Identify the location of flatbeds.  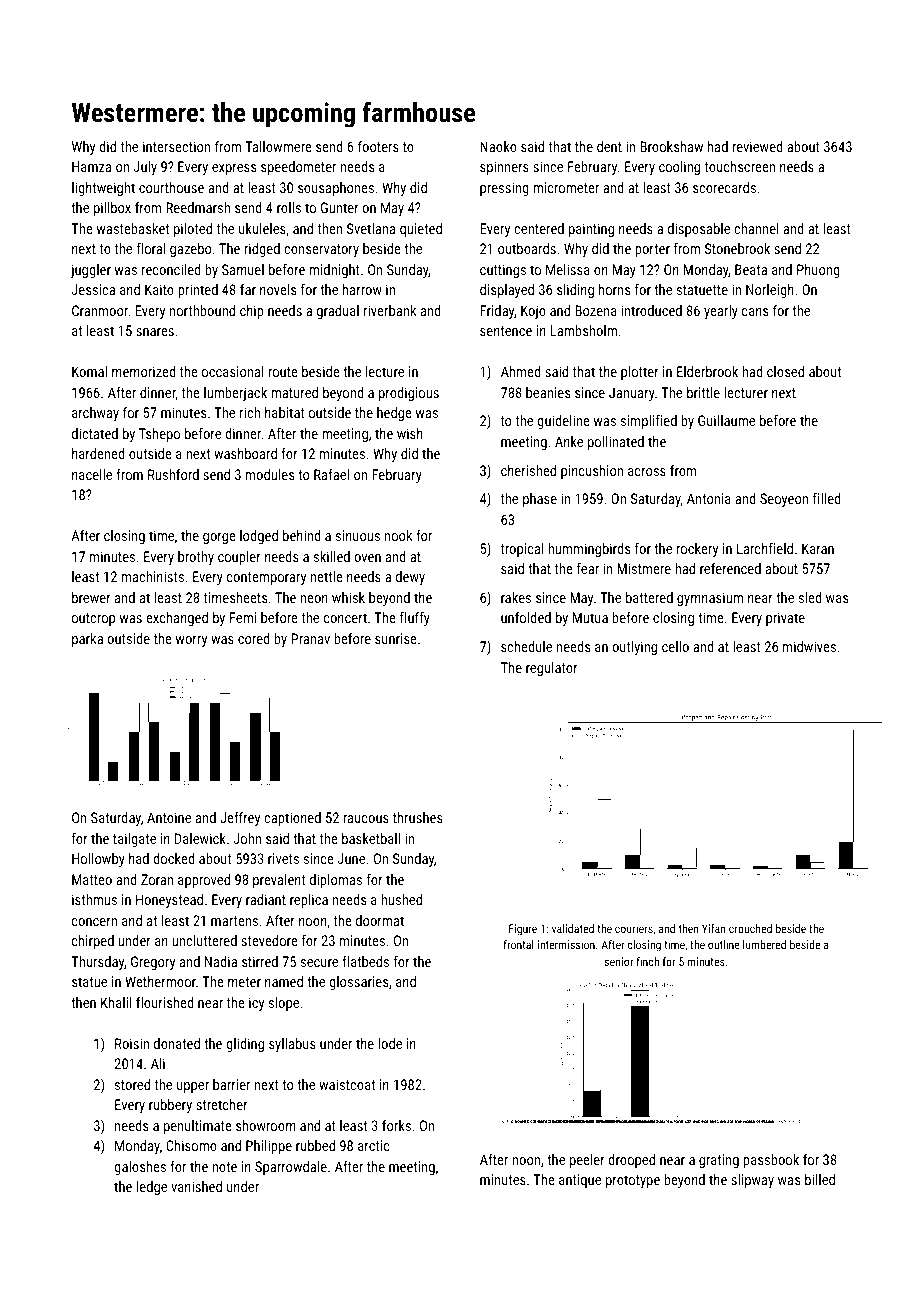
(365, 961).
